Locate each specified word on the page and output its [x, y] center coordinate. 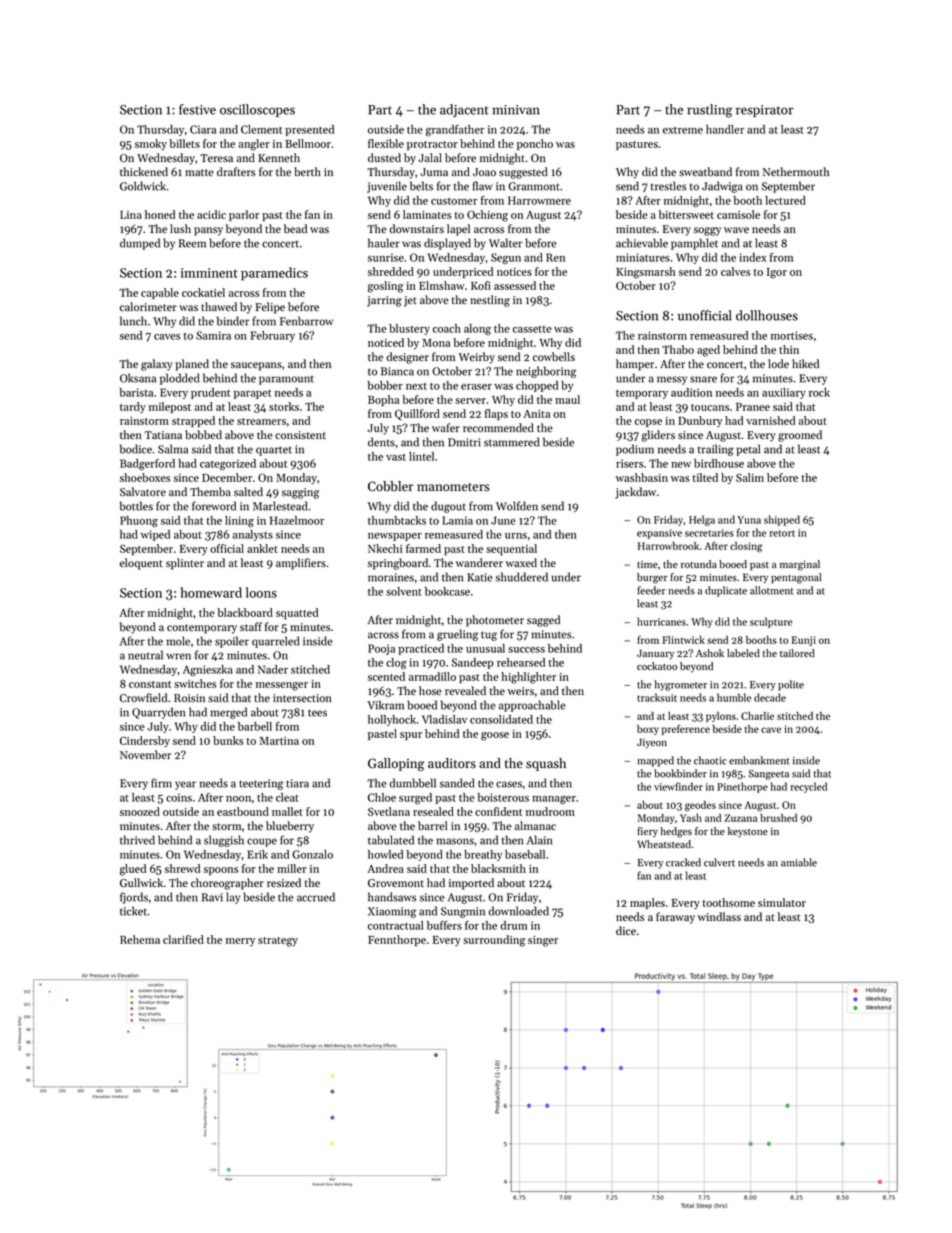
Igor [777, 273]
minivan [516, 110]
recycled [808, 787]
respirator [764, 111]
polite [791, 685]
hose [430, 690]
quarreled [276, 642]
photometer [495, 621]
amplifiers [301, 564]
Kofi [481, 285]
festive [197, 109]
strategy [278, 942]
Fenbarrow [306, 321]
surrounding [494, 941]
